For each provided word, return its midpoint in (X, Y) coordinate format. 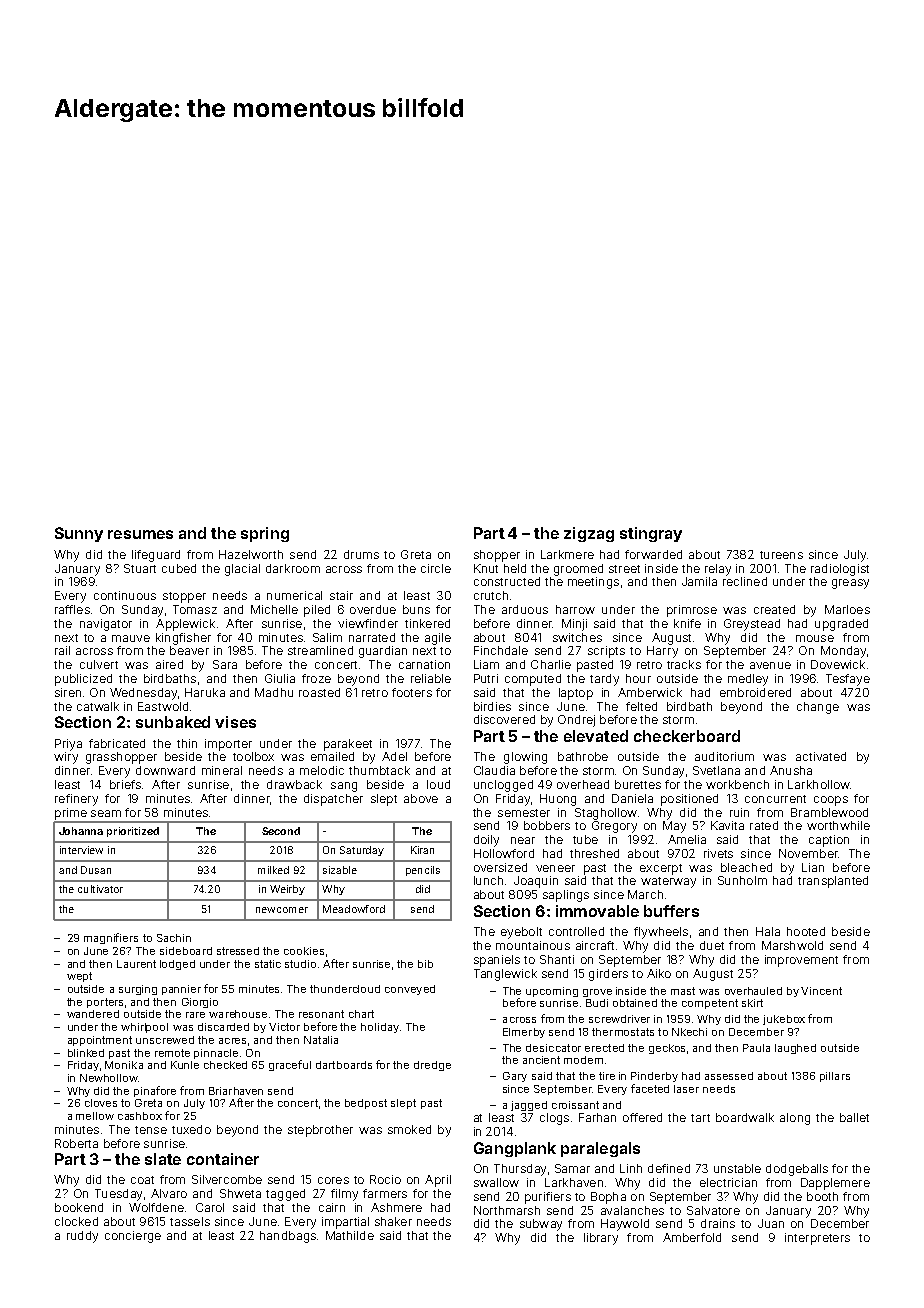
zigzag (589, 534)
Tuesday (118, 1195)
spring (265, 534)
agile (438, 639)
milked (273, 870)
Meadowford (354, 909)
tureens (781, 555)
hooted (806, 931)
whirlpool (144, 1028)
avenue (770, 665)
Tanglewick (505, 975)
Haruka (205, 692)
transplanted (833, 882)
